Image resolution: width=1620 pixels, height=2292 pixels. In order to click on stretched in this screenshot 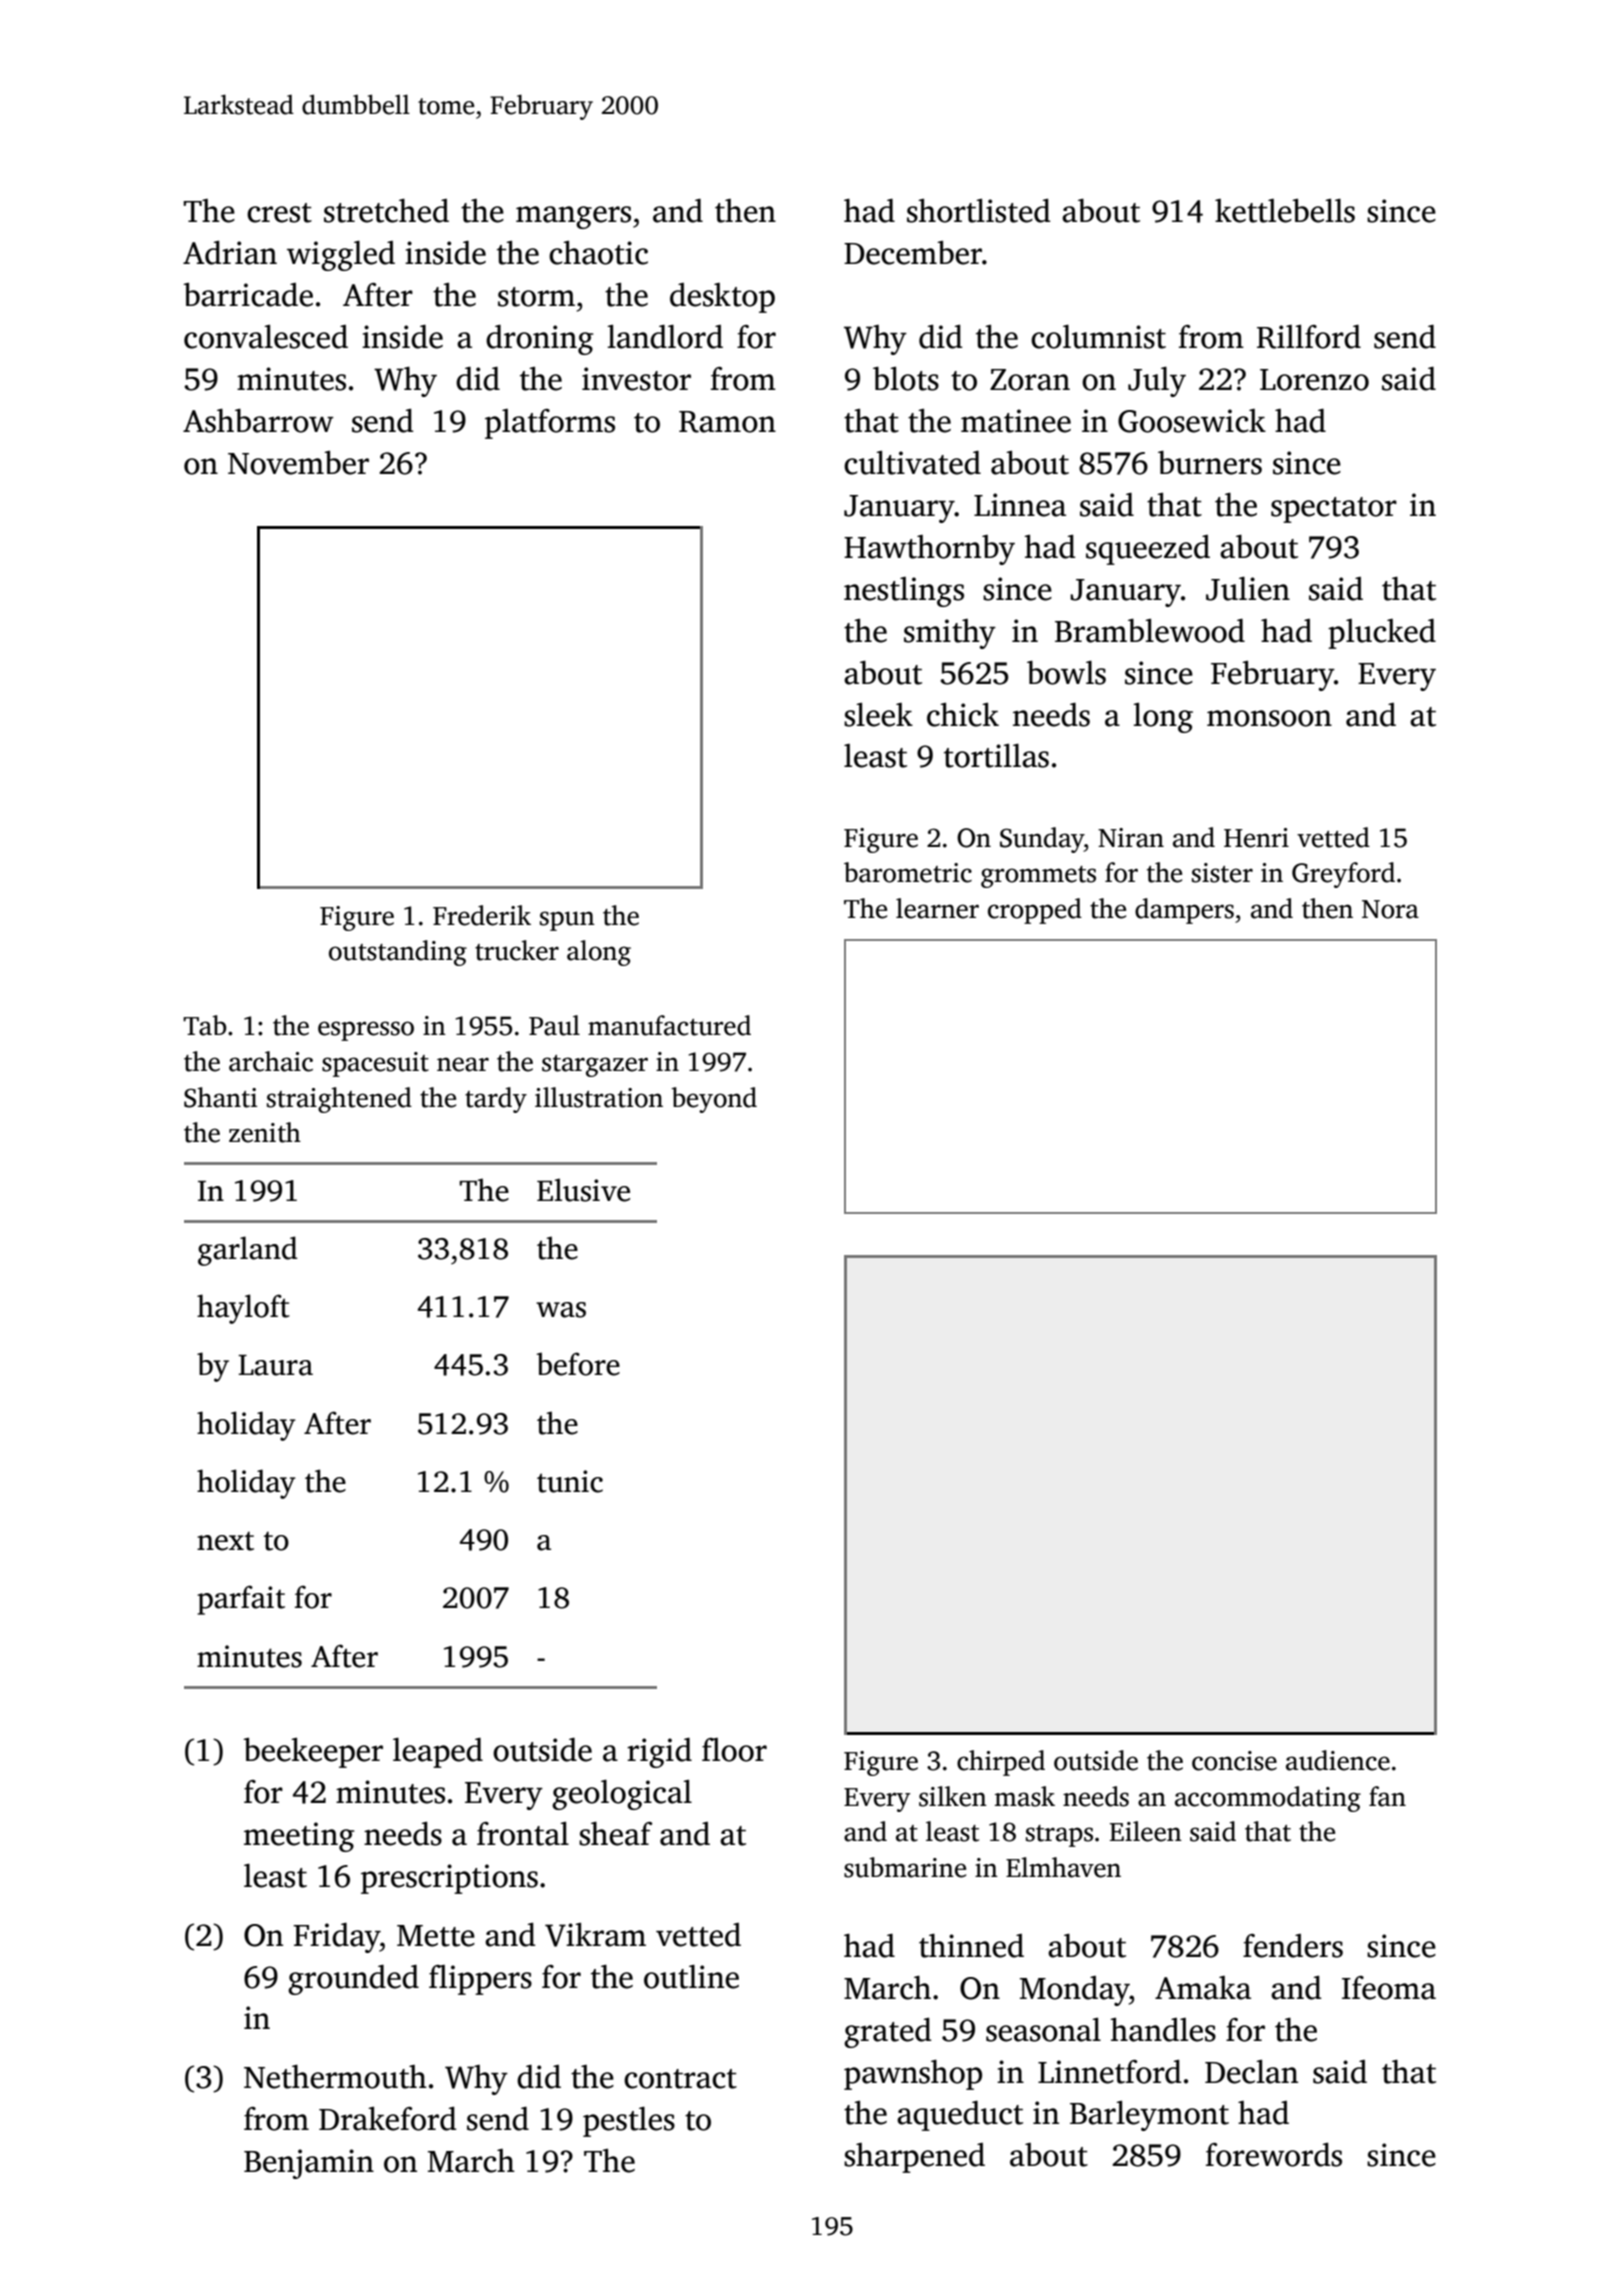, I will do `click(386, 211)`.
